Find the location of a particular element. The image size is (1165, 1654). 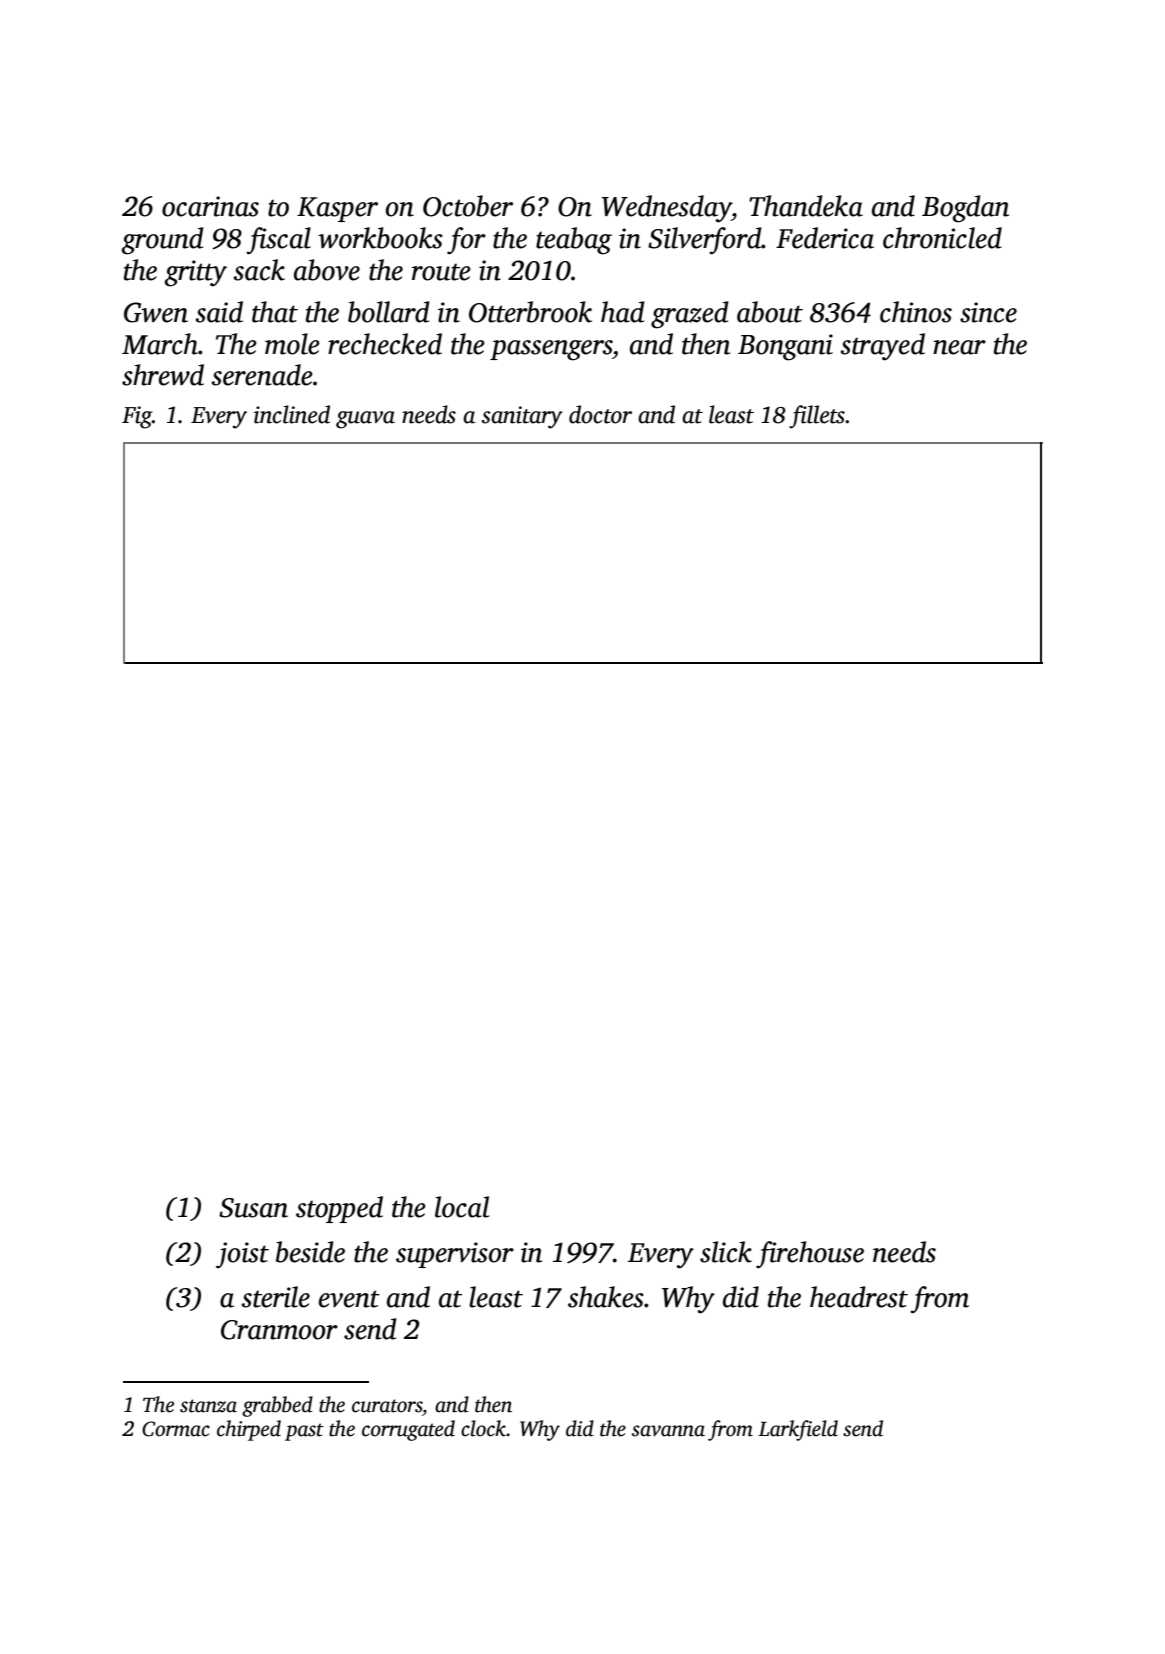

Federica is located at coordinates (825, 238).
